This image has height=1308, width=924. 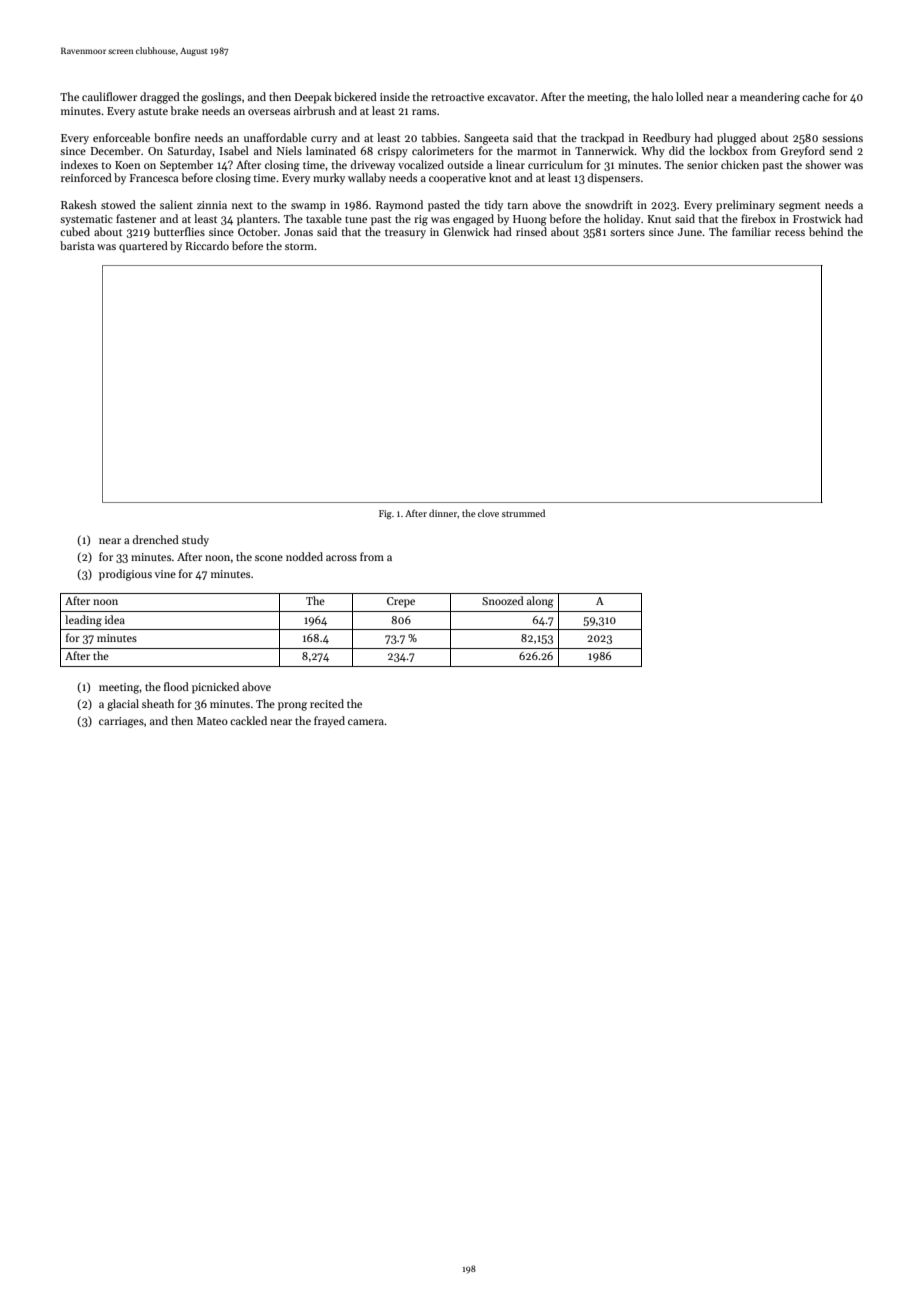 I want to click on clove, so click(x=488, y=513).
